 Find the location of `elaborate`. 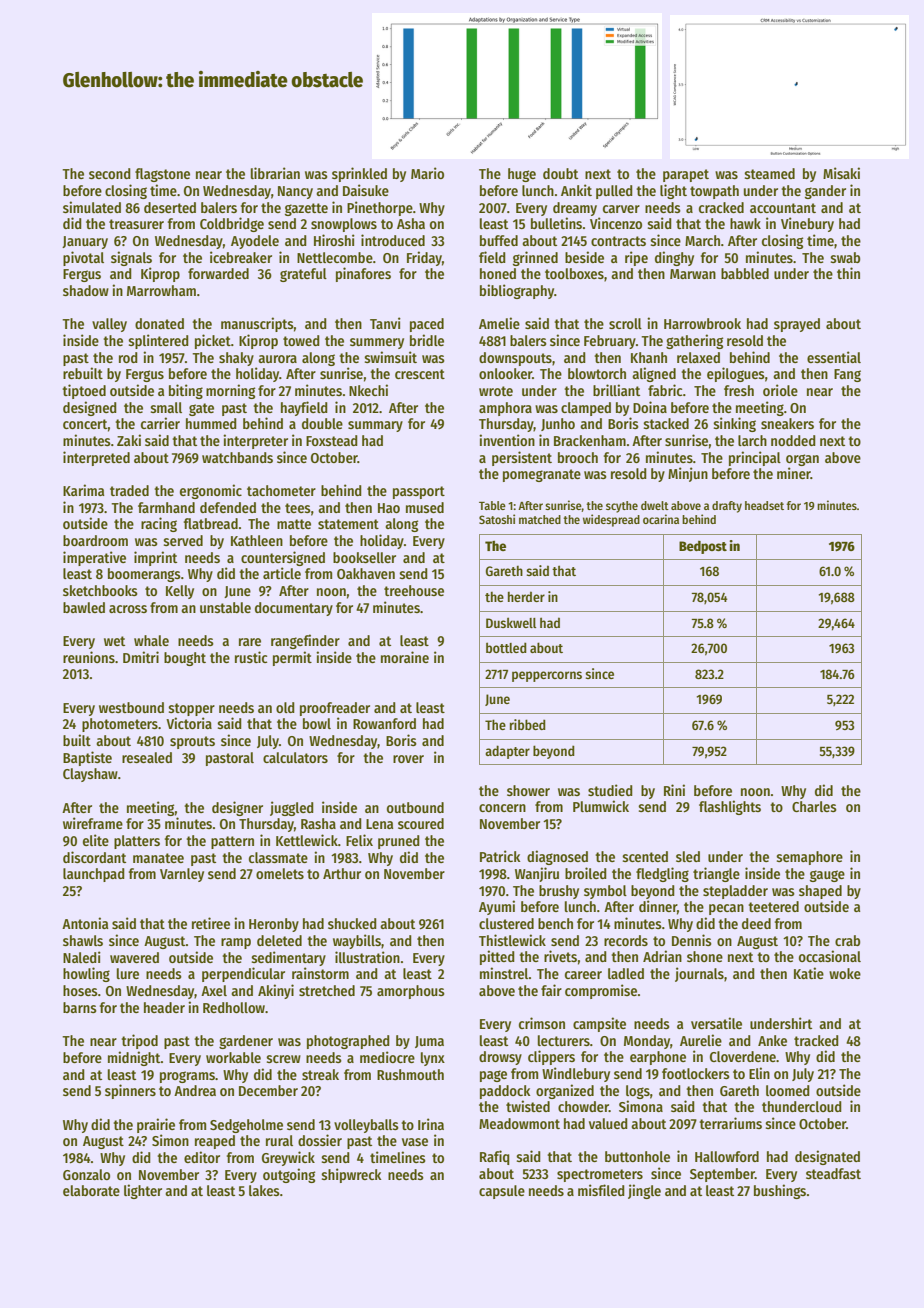

elaborate is located at coordinates (91, 1190).
